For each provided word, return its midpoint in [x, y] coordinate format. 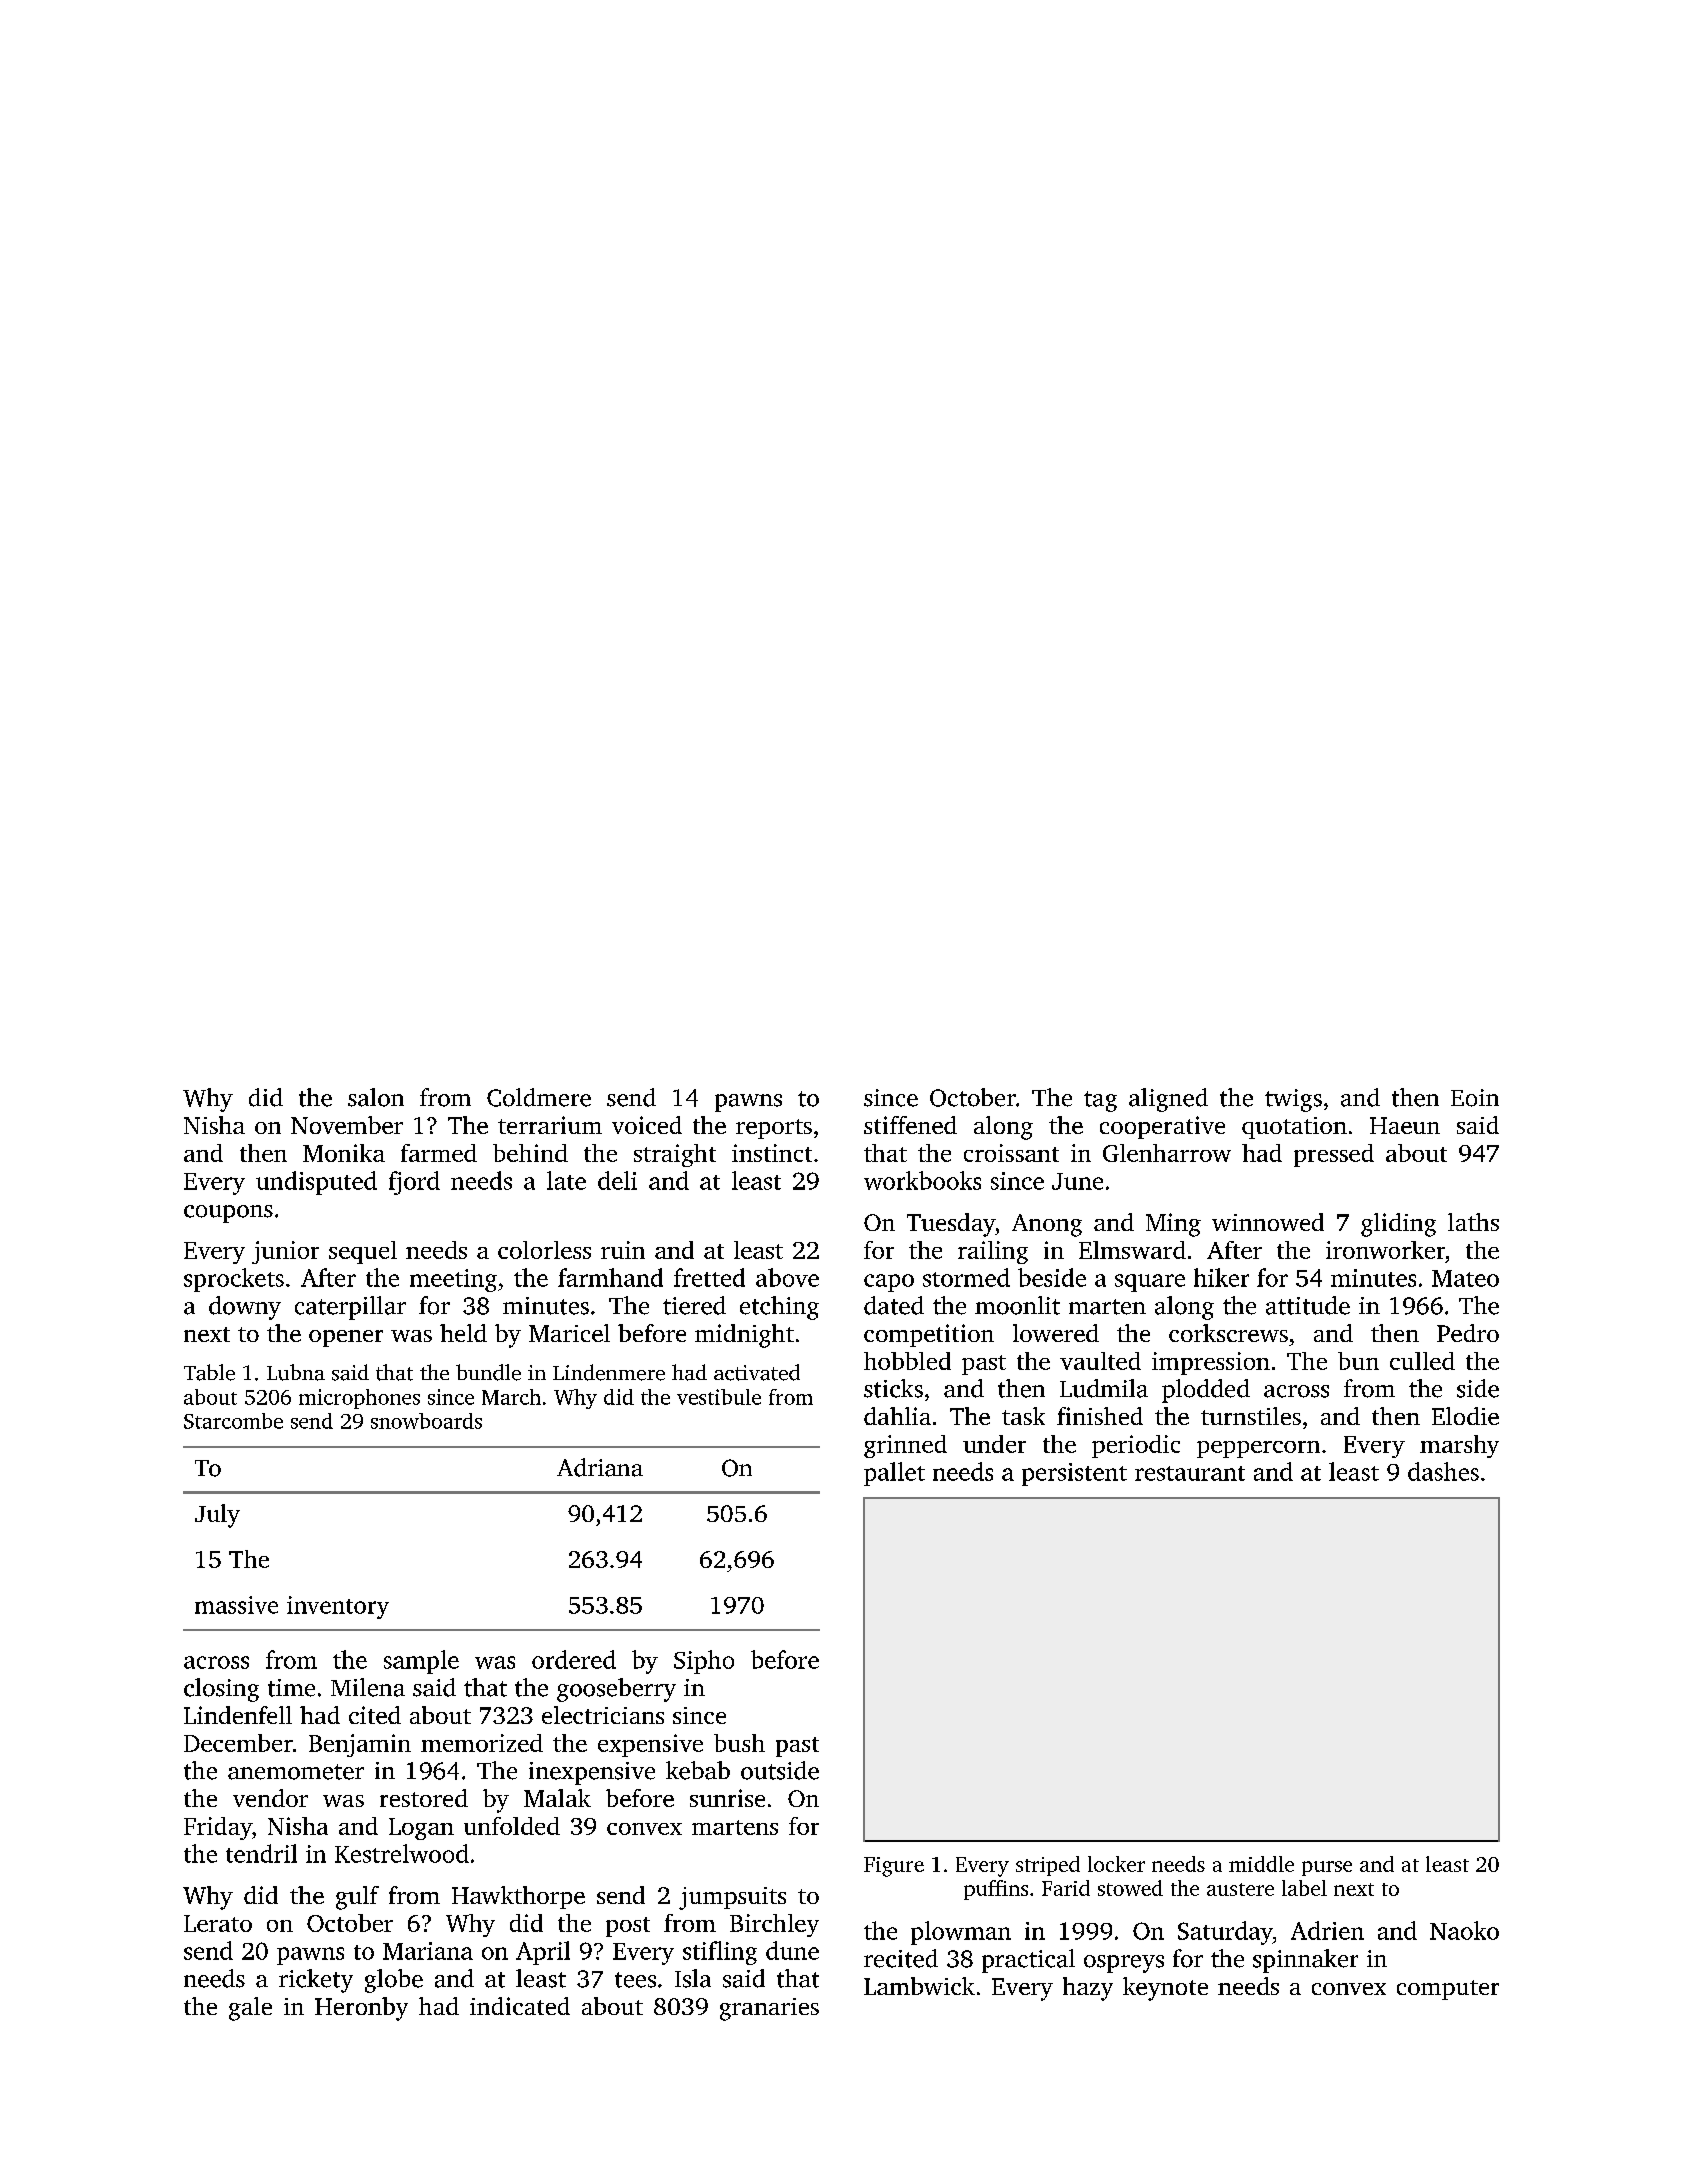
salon [376, 1097]
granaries [769, 2009]
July [217, 1516]
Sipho [704, 1662]
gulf [357, 1898]
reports [774, 1129]
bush [739, 1743]
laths [1473, 1222]
